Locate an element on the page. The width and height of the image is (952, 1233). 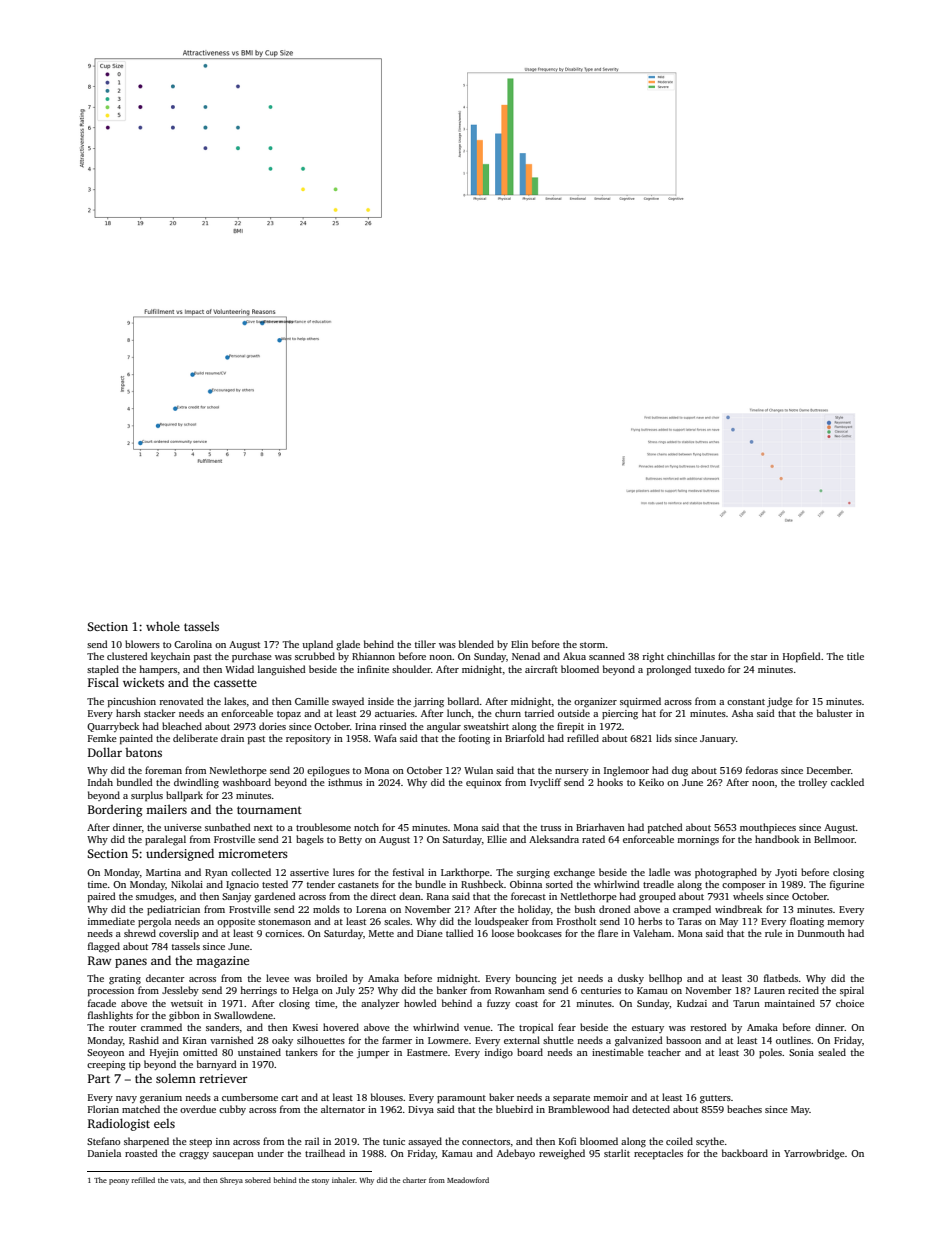
swayed is located at coordinates (348, 702).
